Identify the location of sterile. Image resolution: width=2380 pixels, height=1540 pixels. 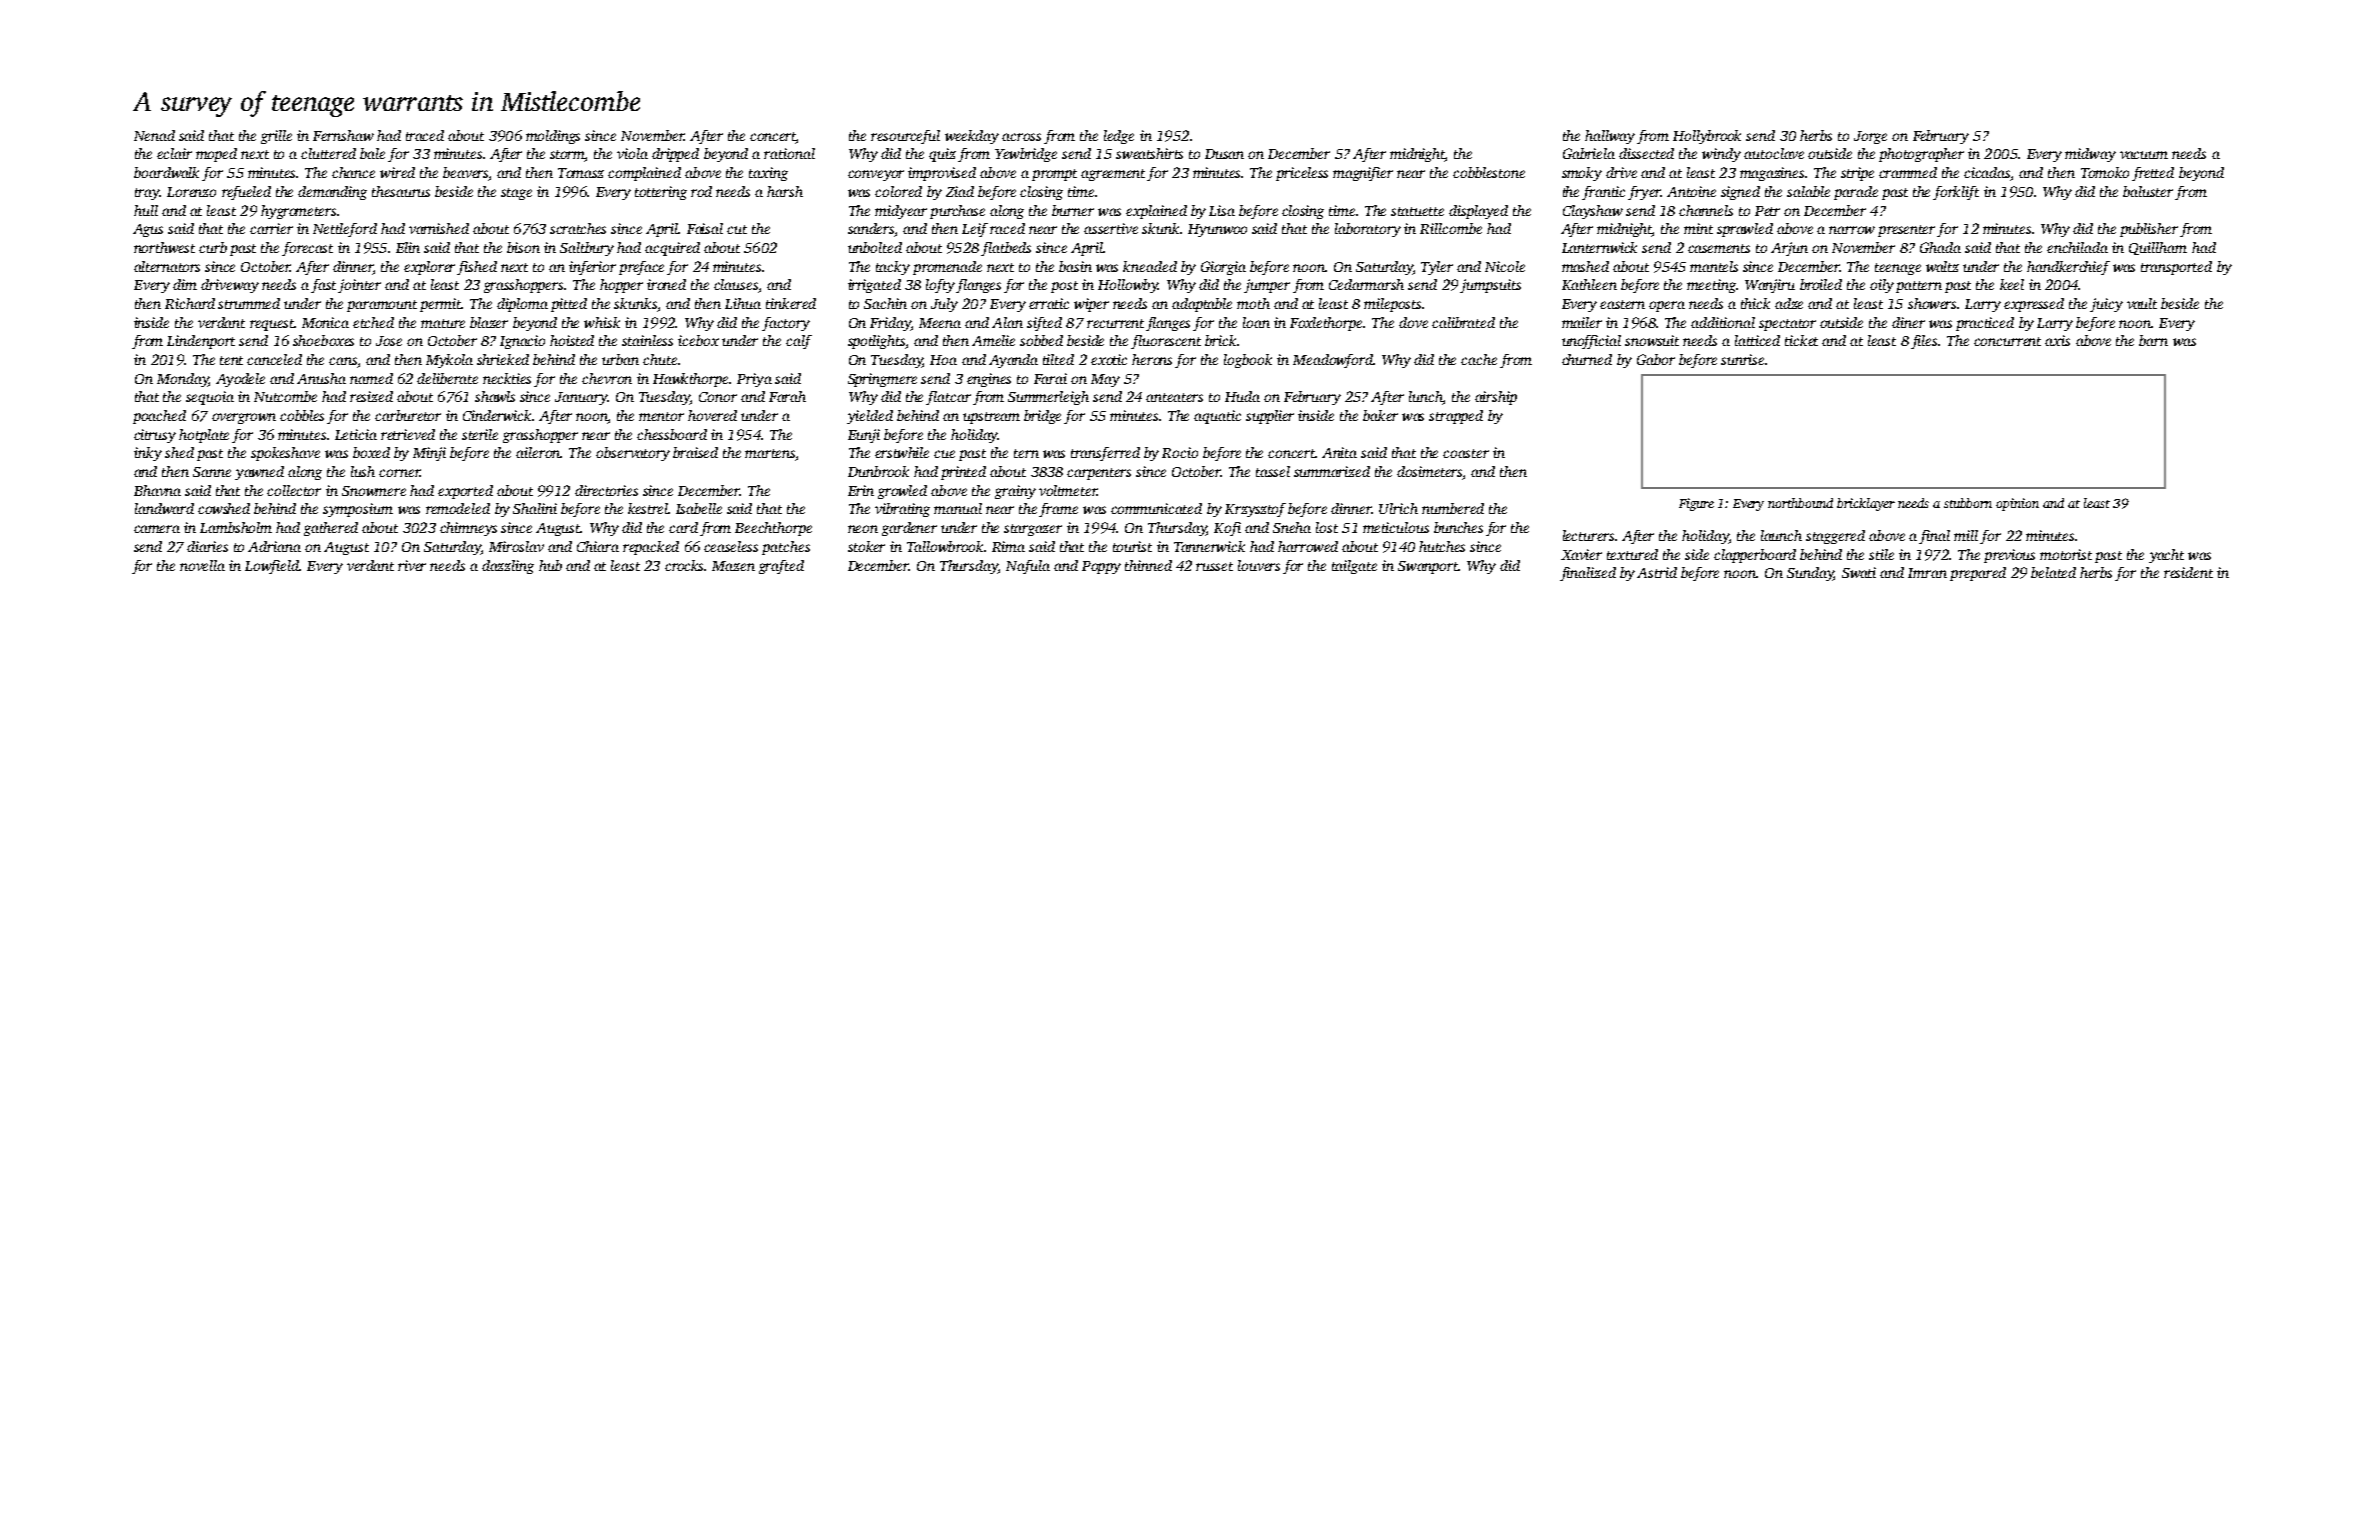
(480, 434).
